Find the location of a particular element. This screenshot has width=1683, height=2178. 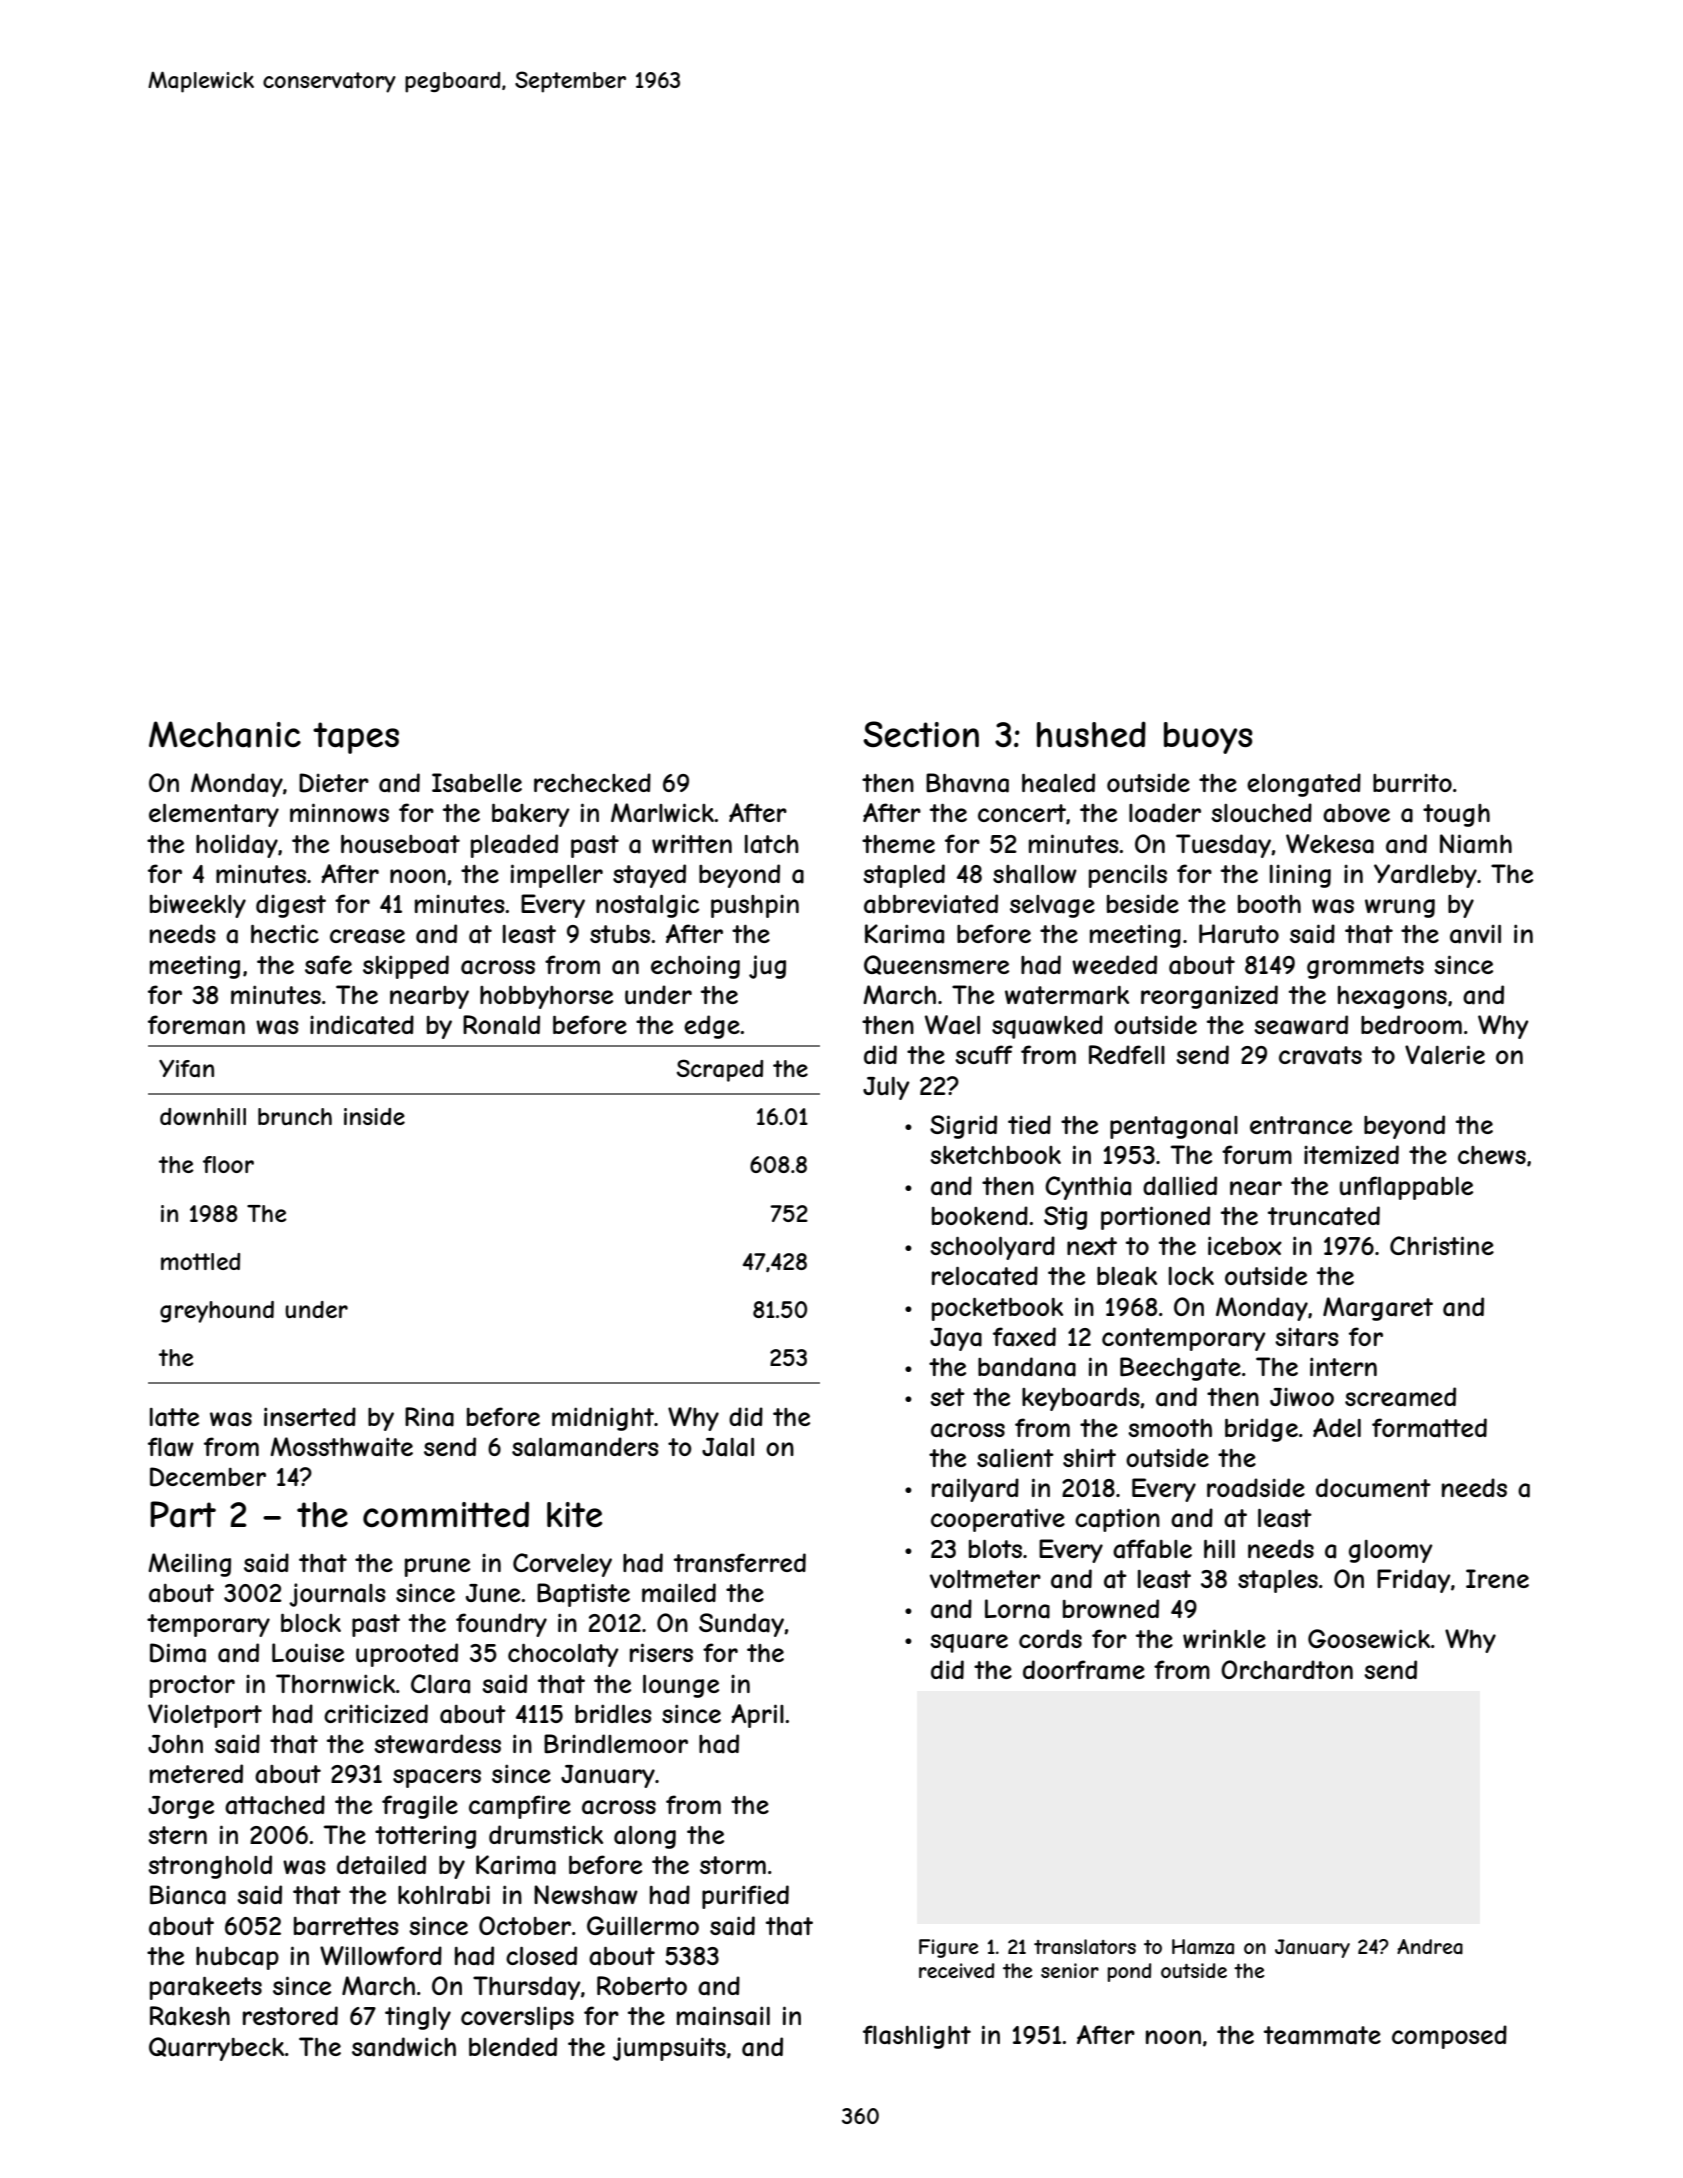

Dima is located at coordinates (178, 1653).
